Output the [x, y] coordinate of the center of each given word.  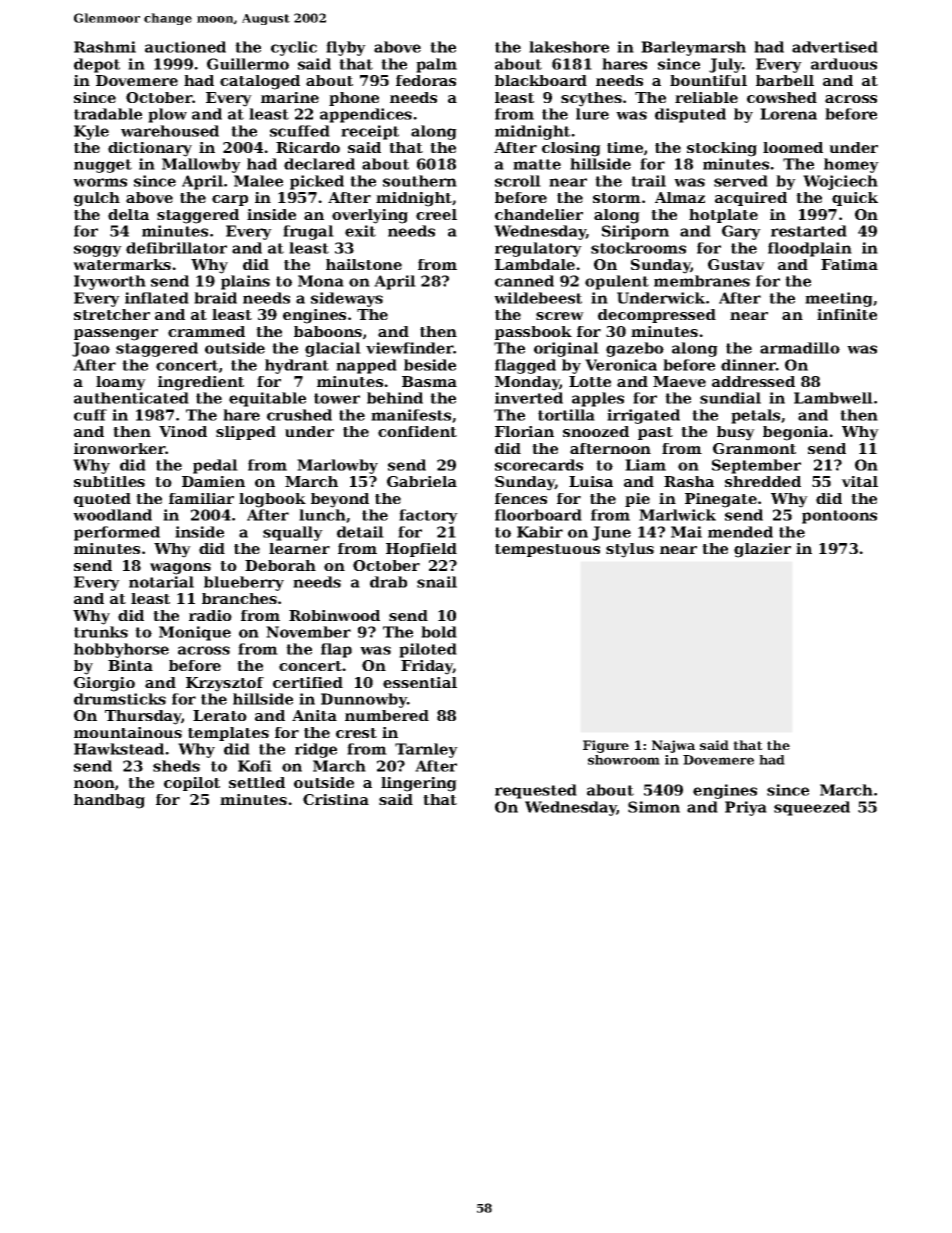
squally [293, 533]
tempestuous [547, 550]
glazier [762, 550]
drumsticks [120, 699]
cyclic [294, 48]
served [741, 181]
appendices [366, 115]
